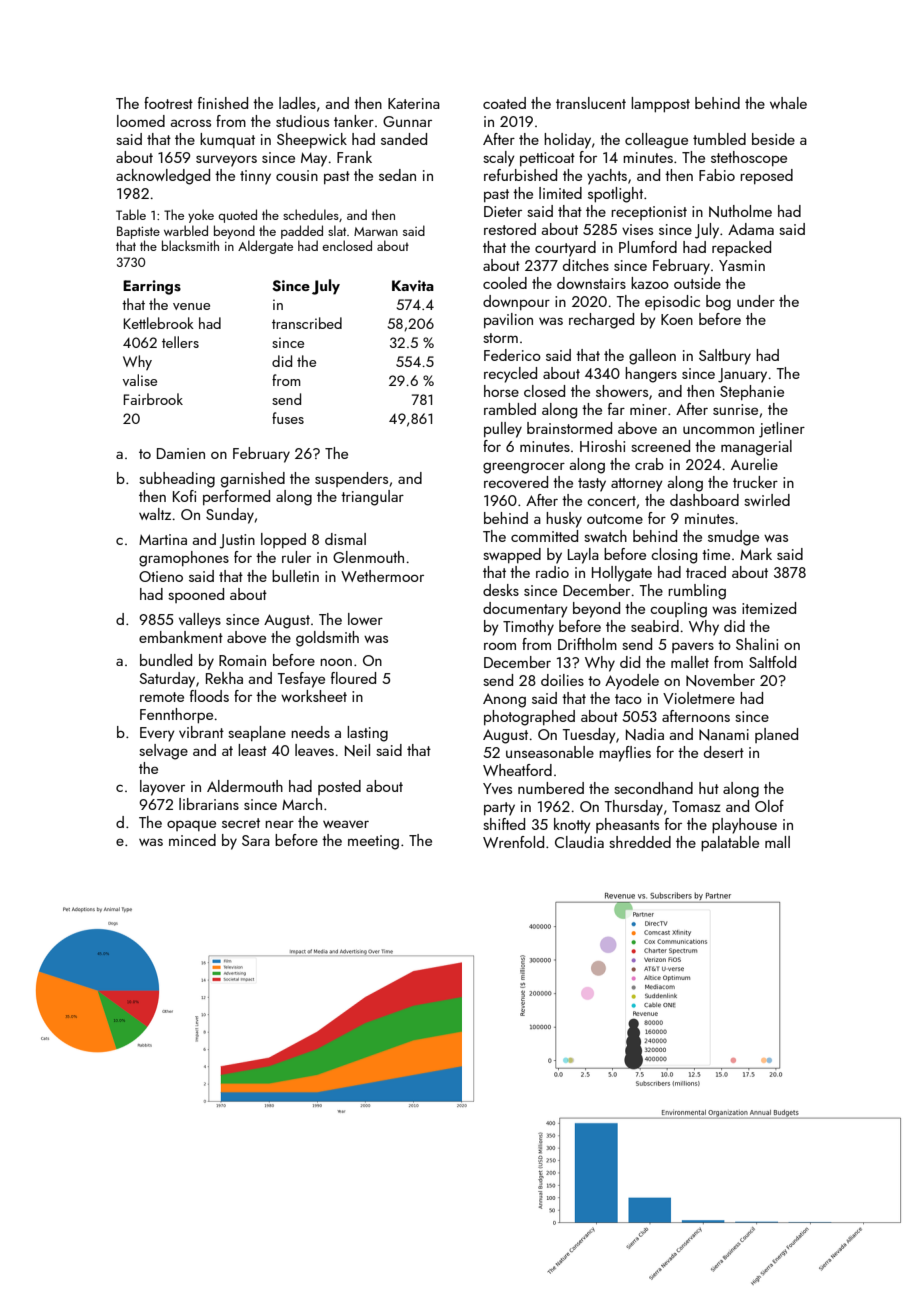  I want to click on Mark, so click(756, 554).
